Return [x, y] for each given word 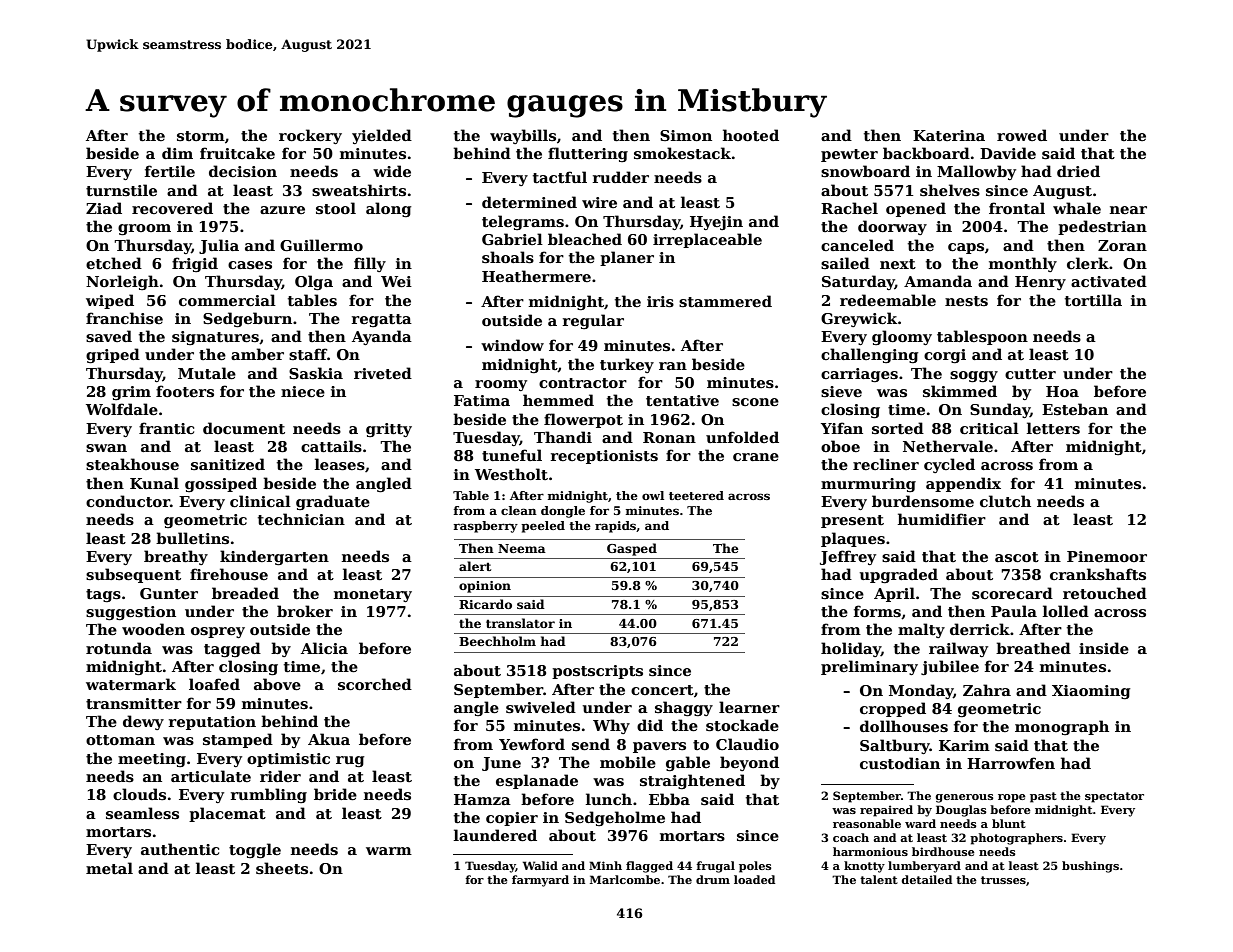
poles [755, 867]
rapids [615, 527]
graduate [333, 502]
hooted [751, 135]
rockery [310, 136]
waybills [523, 136]
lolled [1066, 611]
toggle [255, 850]
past [1043, 797]
